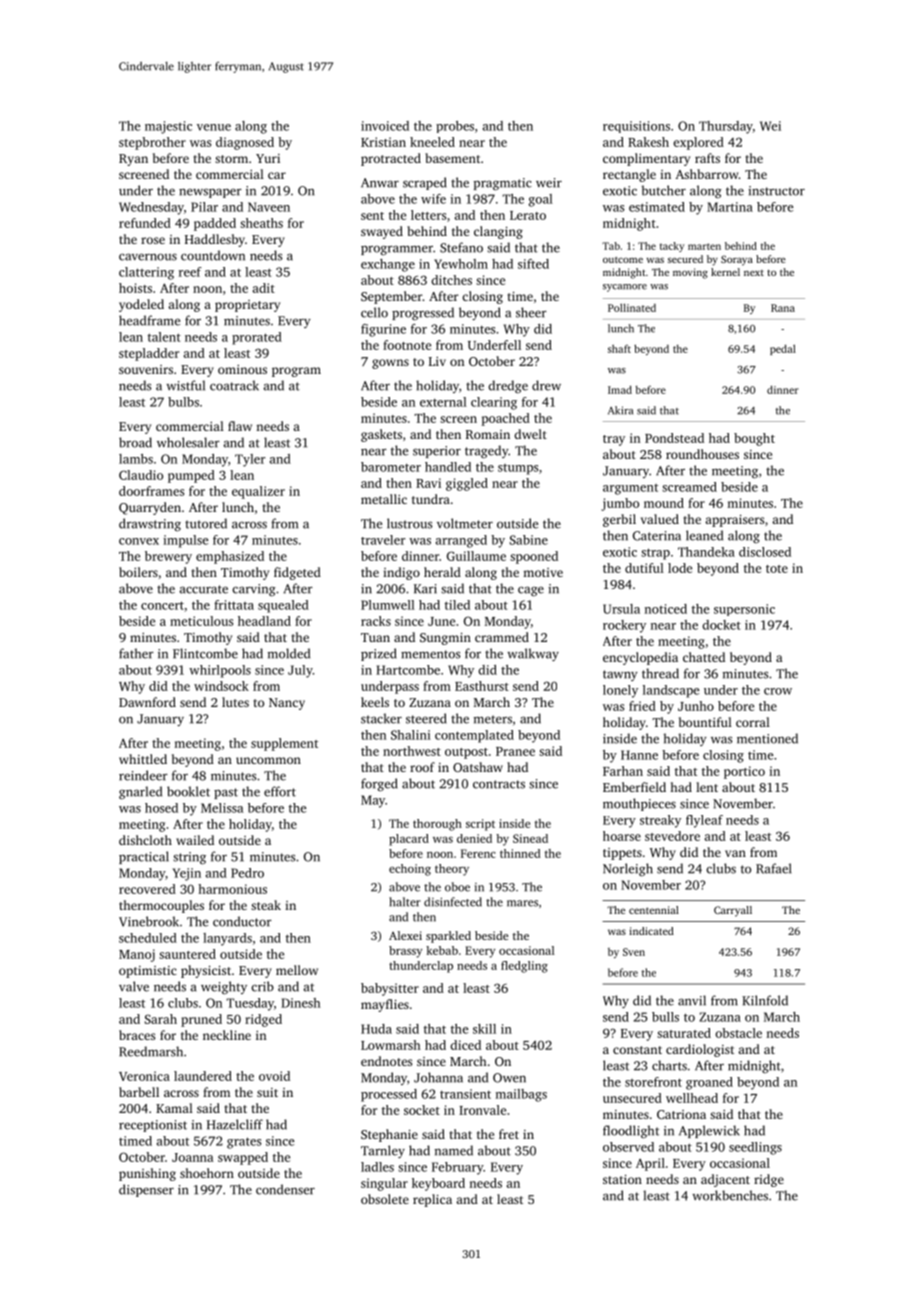 Image resolution: width=924 pixels, height=1308 pixels. Describe the element at coordinates (428, 215) in the document. I see `letters` at that location.
